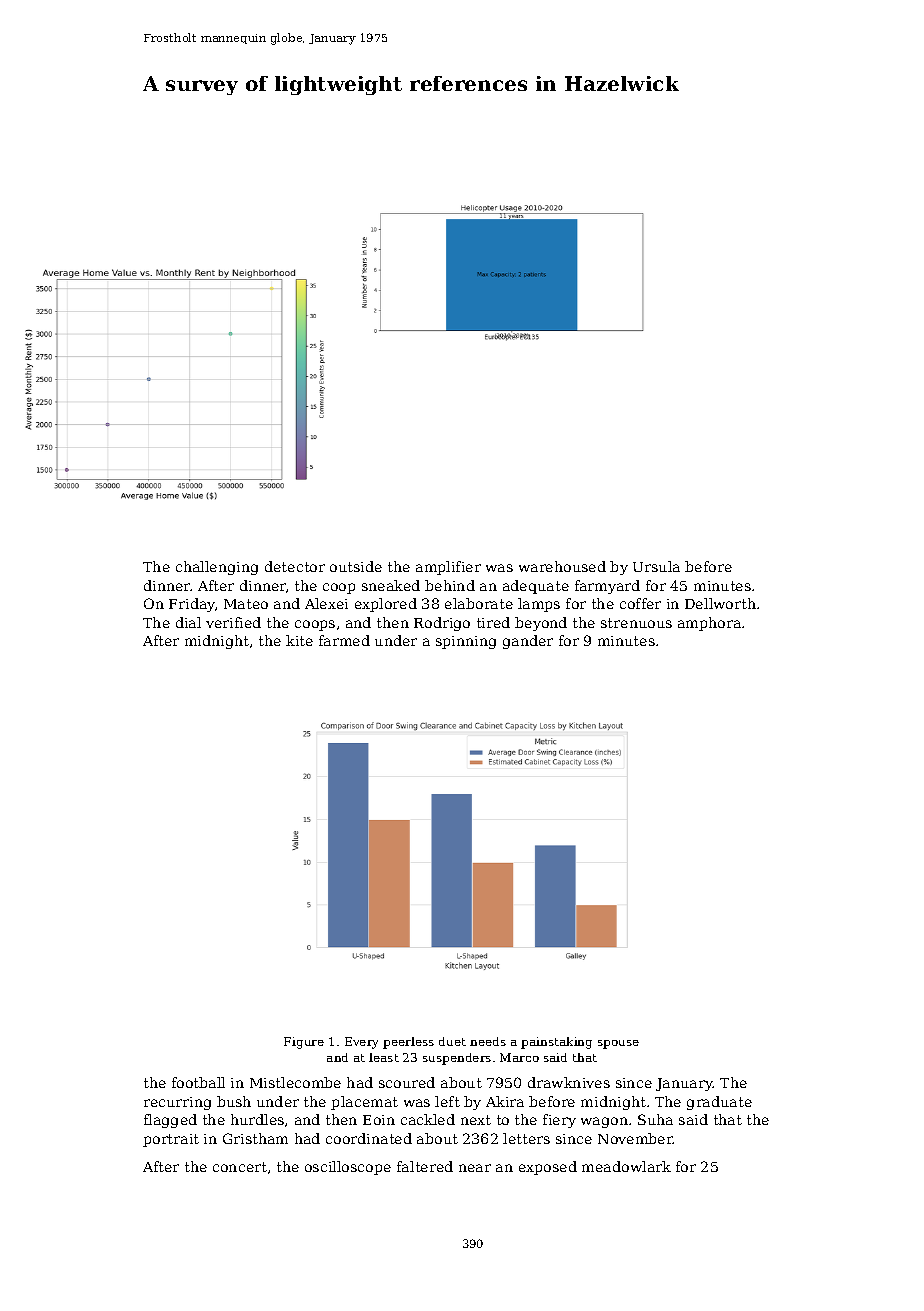 The height and width of the screenshot is (1311, 924). Describe the element at coordinates (556, 1043) in the screenshot. I see `painstaking` at that location.
